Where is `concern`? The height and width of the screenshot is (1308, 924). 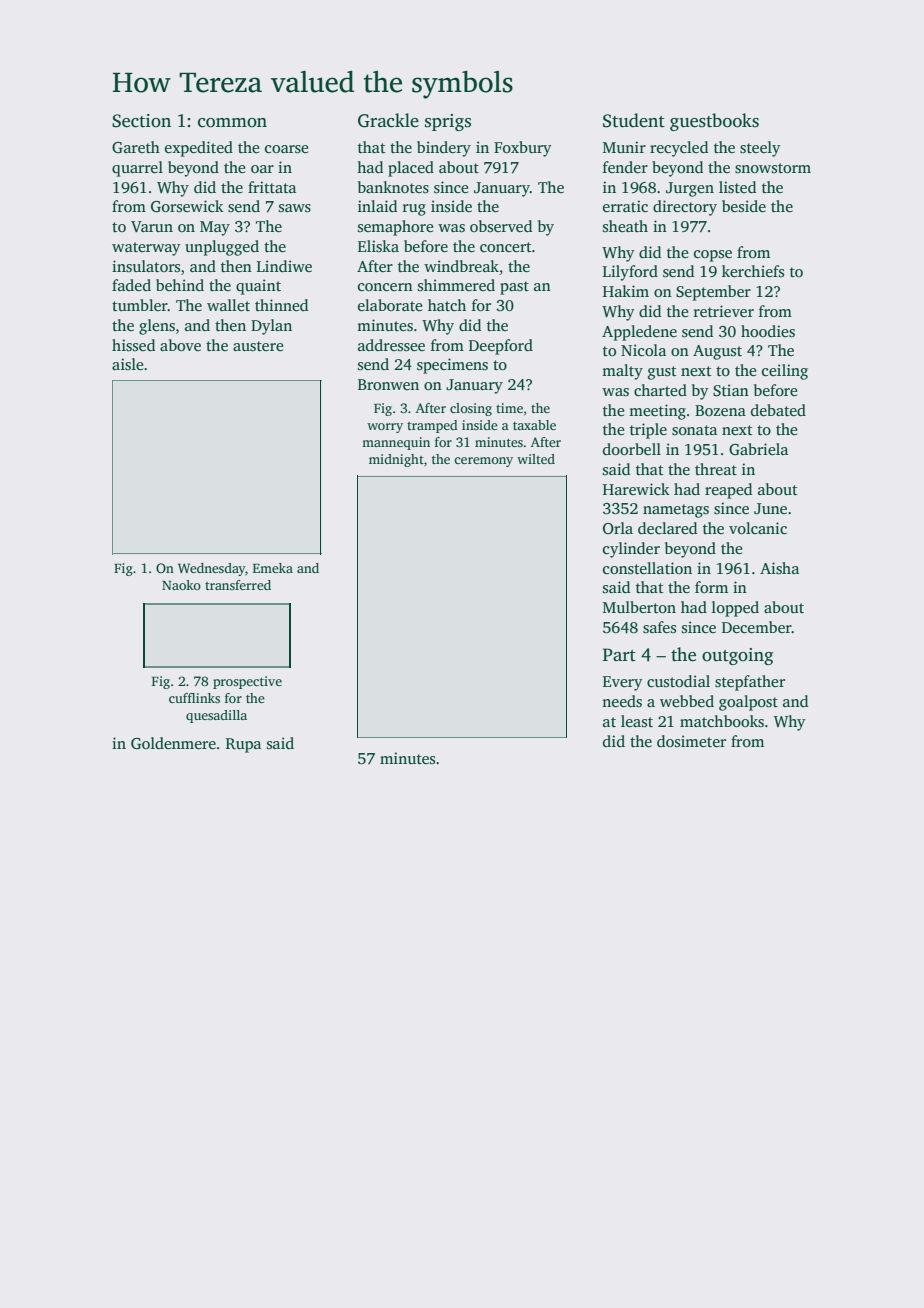
concern is located at coordinates (385, 287).
